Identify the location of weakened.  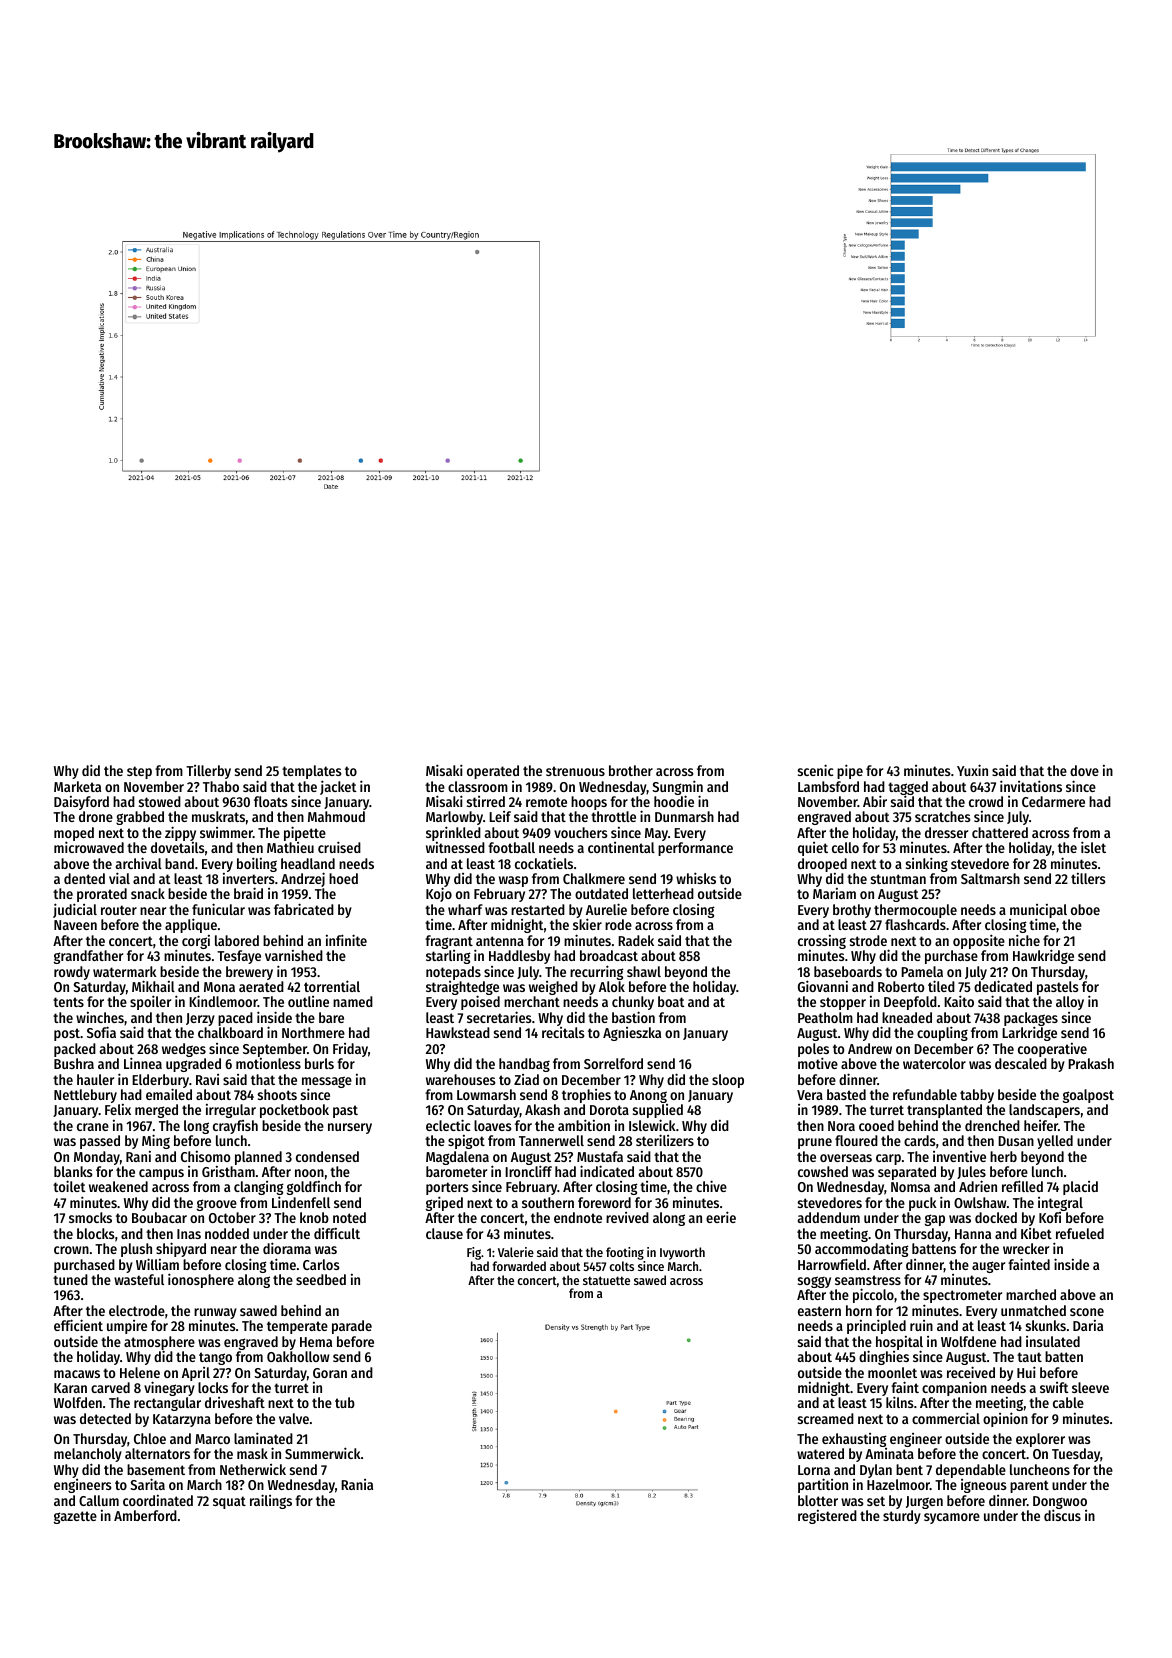
(118, 1186).
